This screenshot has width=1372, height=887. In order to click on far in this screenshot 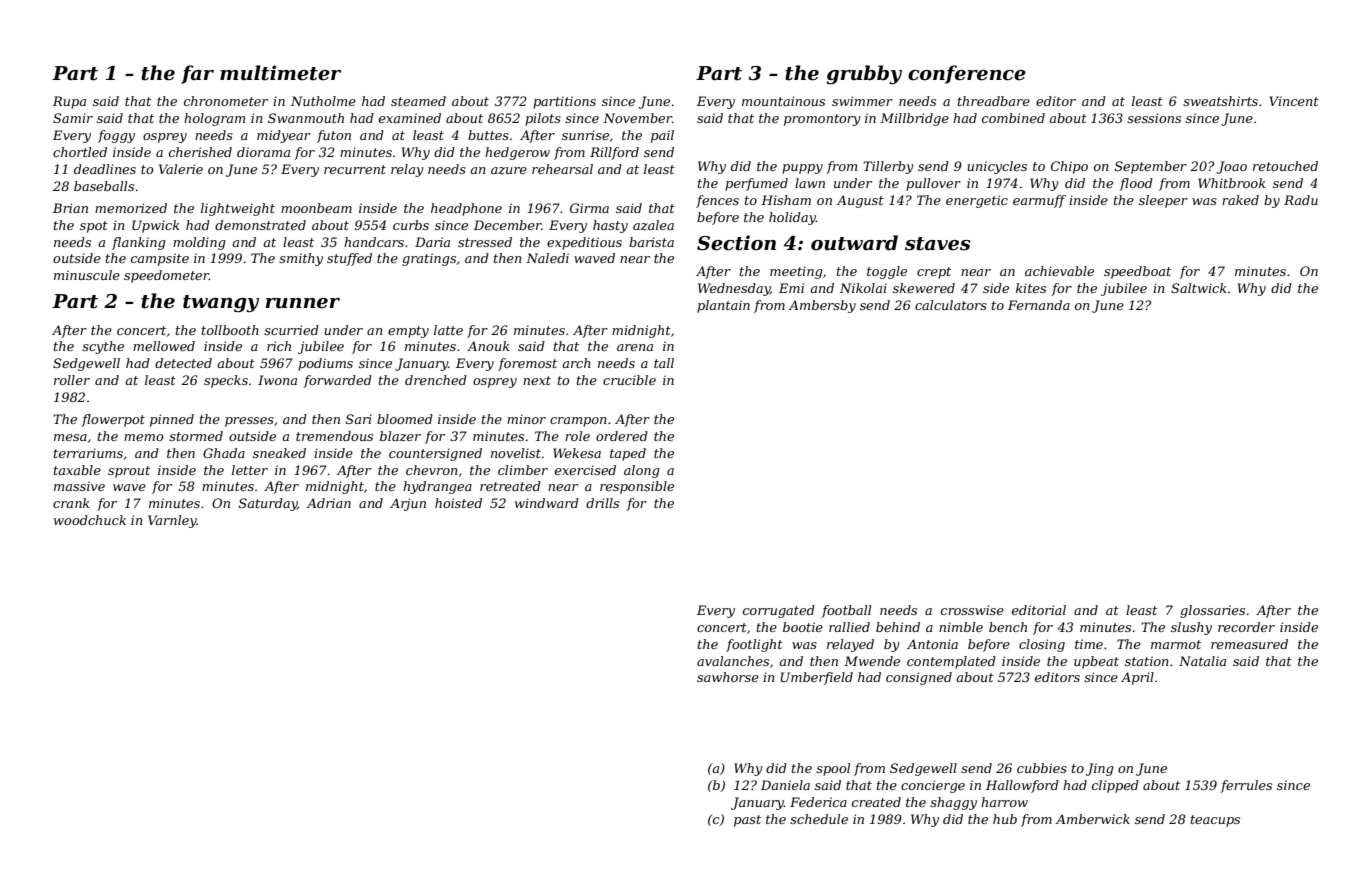, I will do `click(197, 74)`.
